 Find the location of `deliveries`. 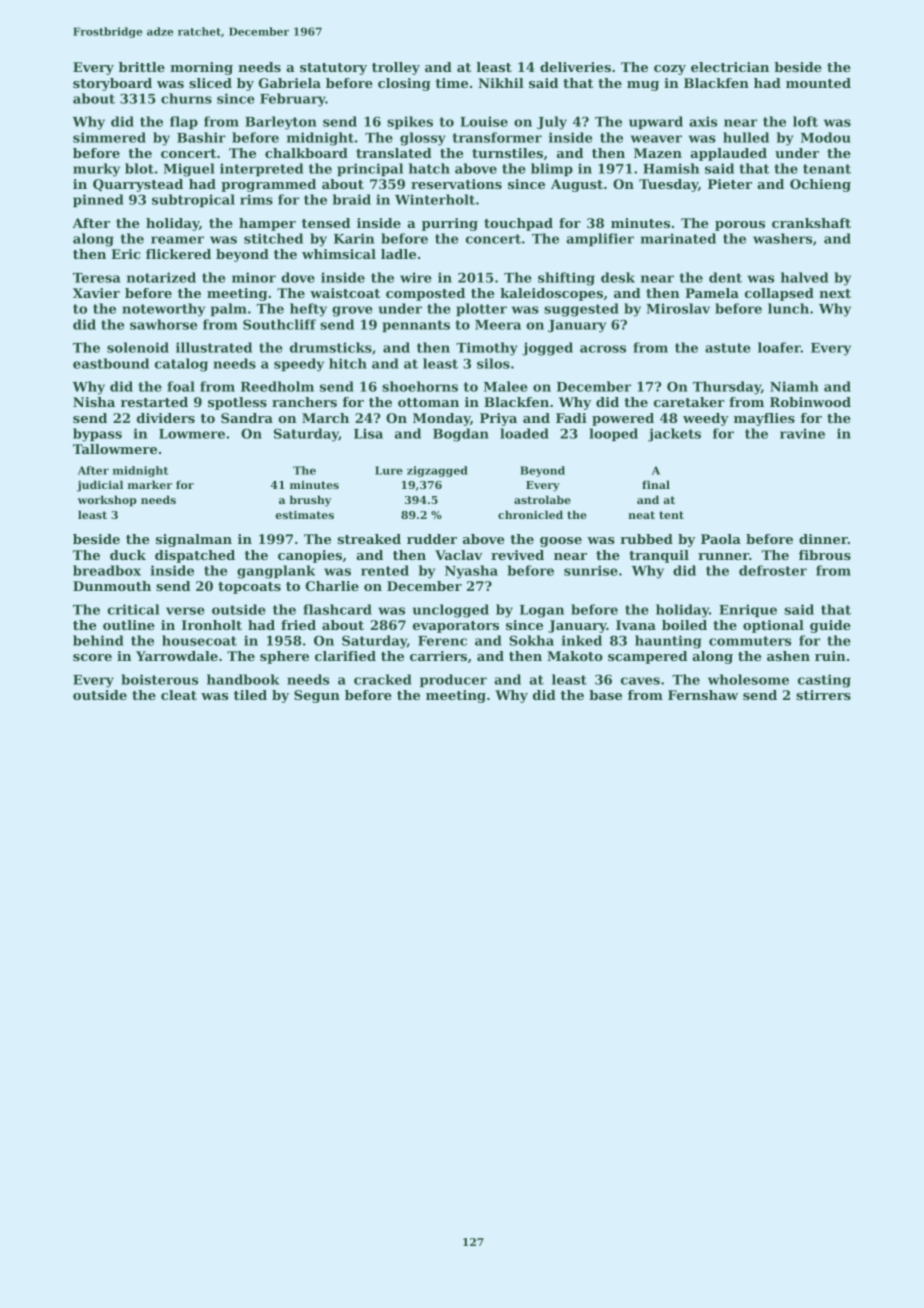

deliveries is located at coordinates (575, 67).
